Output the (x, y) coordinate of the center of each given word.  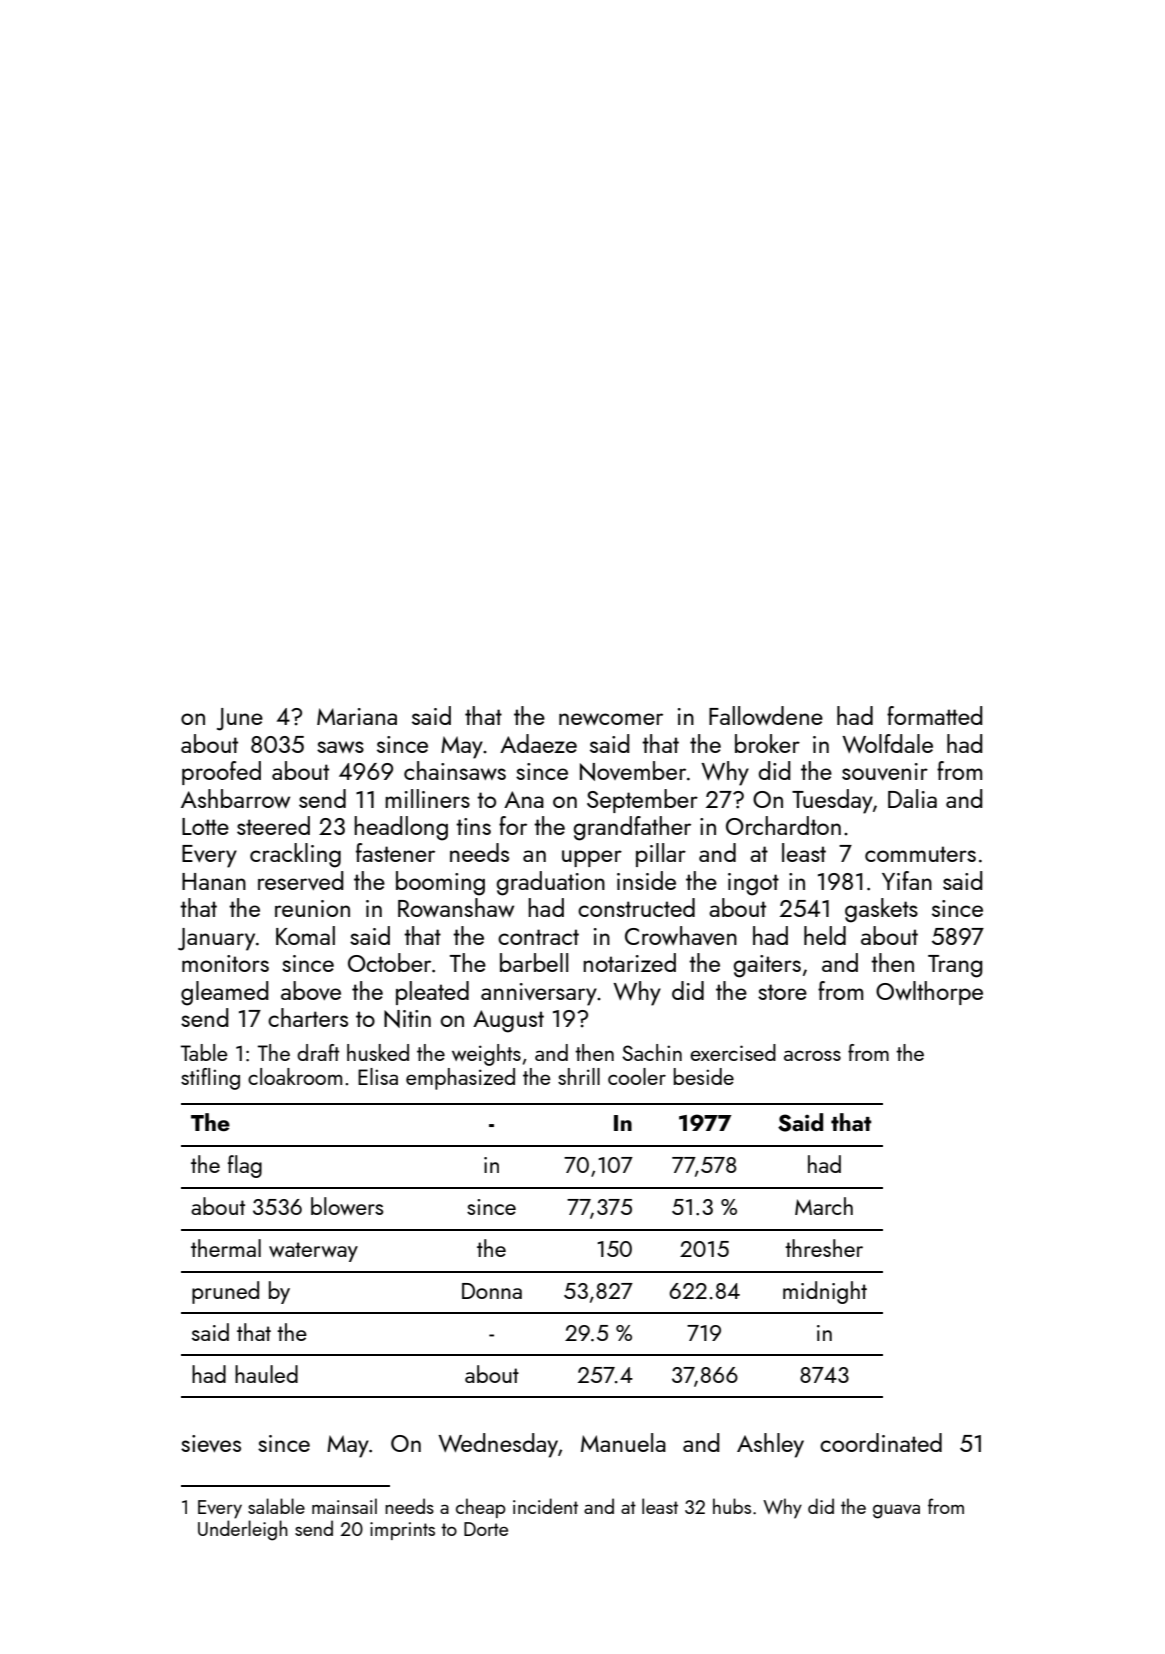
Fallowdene (766, 715)
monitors (225, 963)
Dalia (912, 798)
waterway (313, 1252)
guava (896, 1511)
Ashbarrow (235, 798)
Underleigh (243, 1530)
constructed (636, 907)
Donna (492, 1291)
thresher (824, 1248)
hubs (732, 1506)
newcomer (611, 719)
